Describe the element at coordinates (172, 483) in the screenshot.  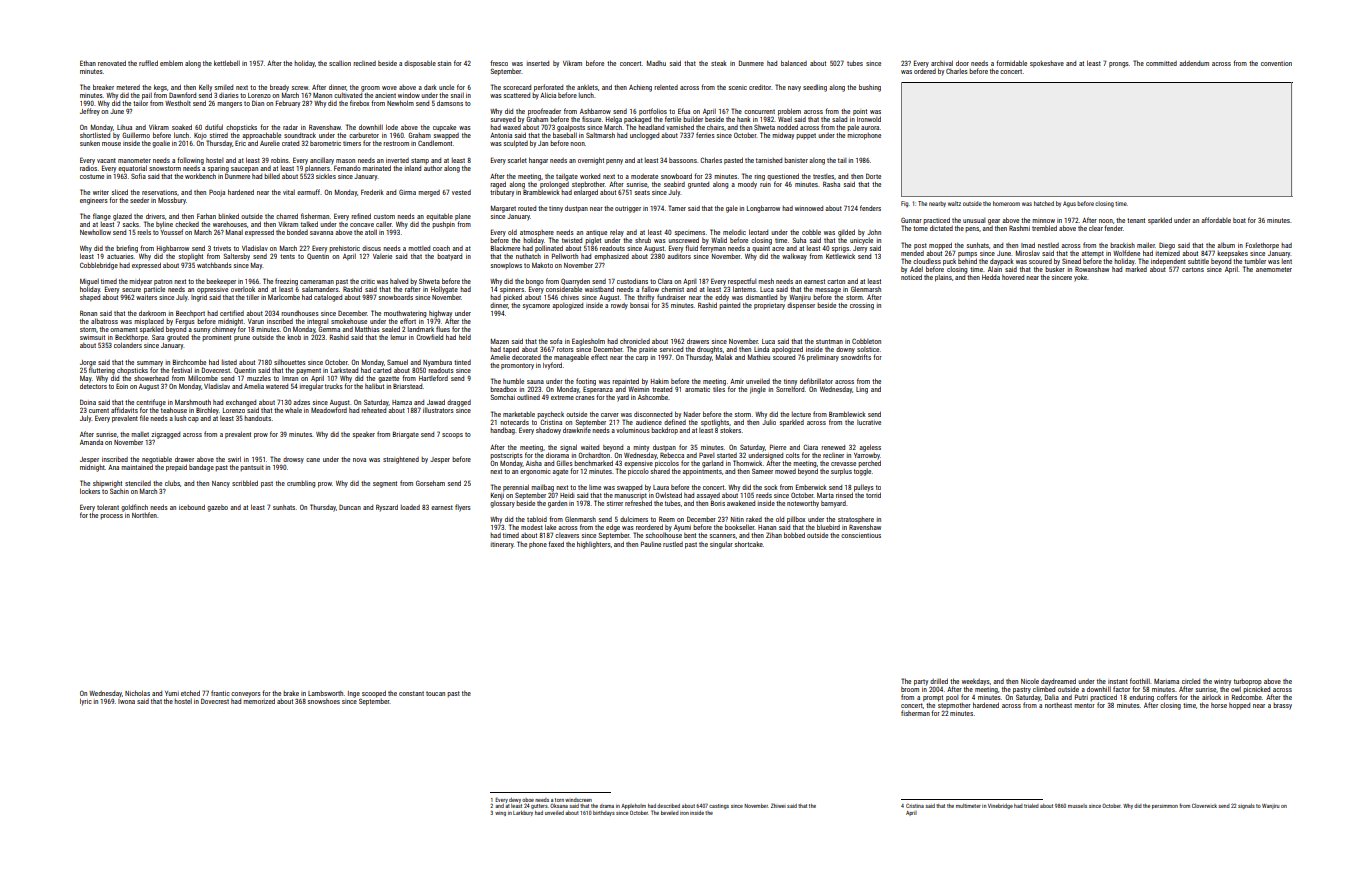
I see `clubs` at that location.
